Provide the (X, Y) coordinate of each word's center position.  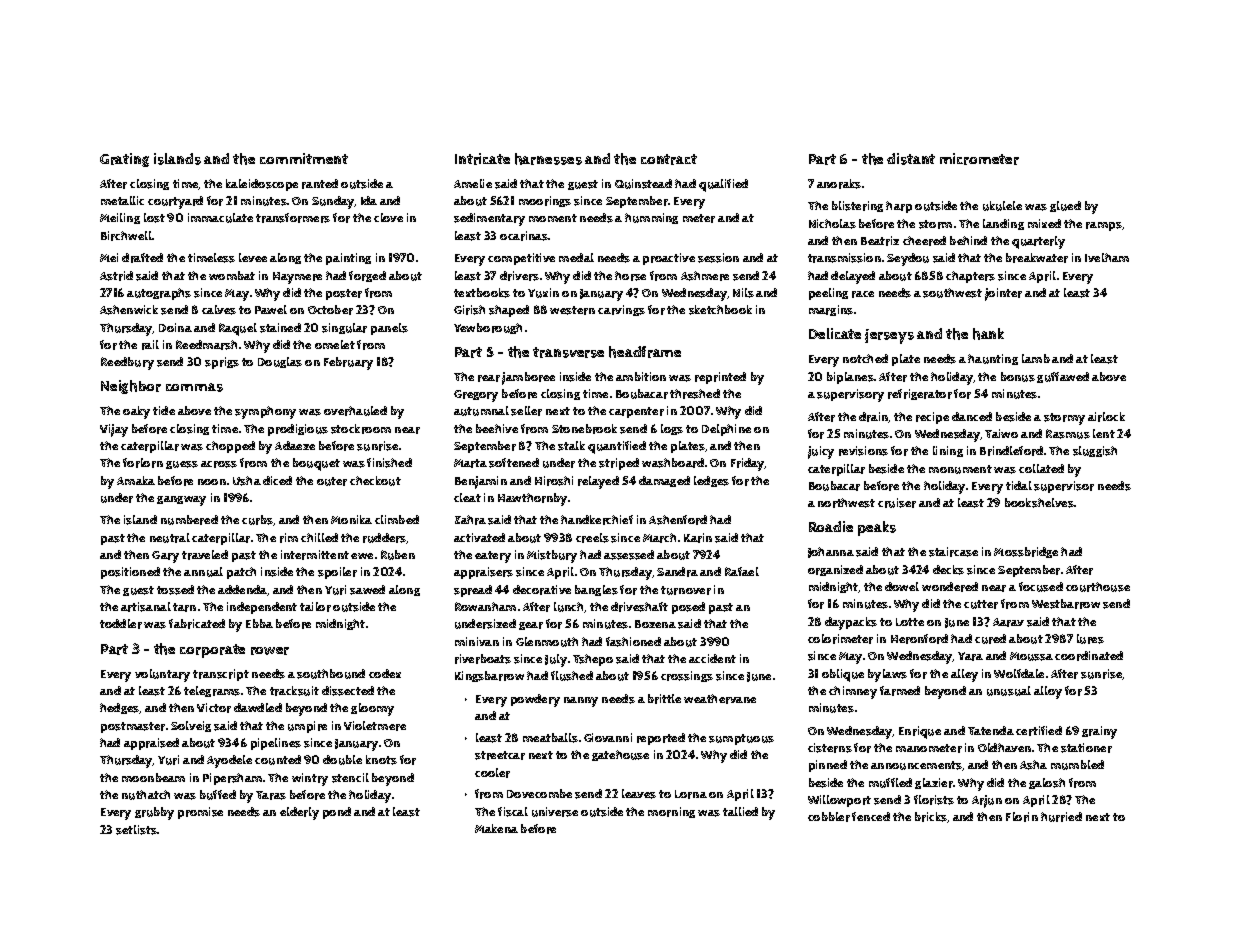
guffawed (1063, 377)
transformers (293, 218)
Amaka (136, 480)
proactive (669, 259)
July (556, 660)
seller (526, 411)
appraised (151, 744)
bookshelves (1039, 503)
